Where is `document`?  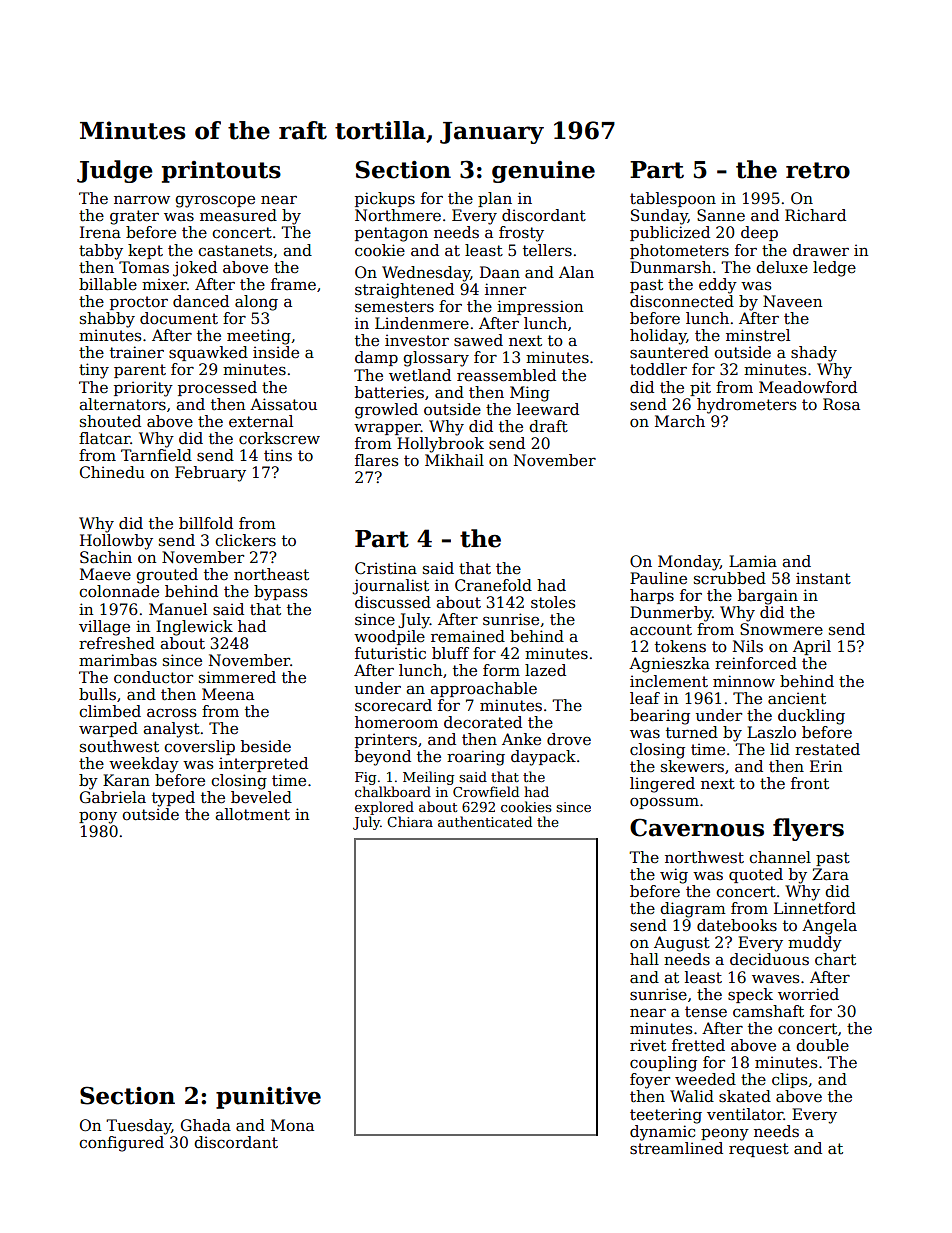
document is located at coordinates (179, 318).
